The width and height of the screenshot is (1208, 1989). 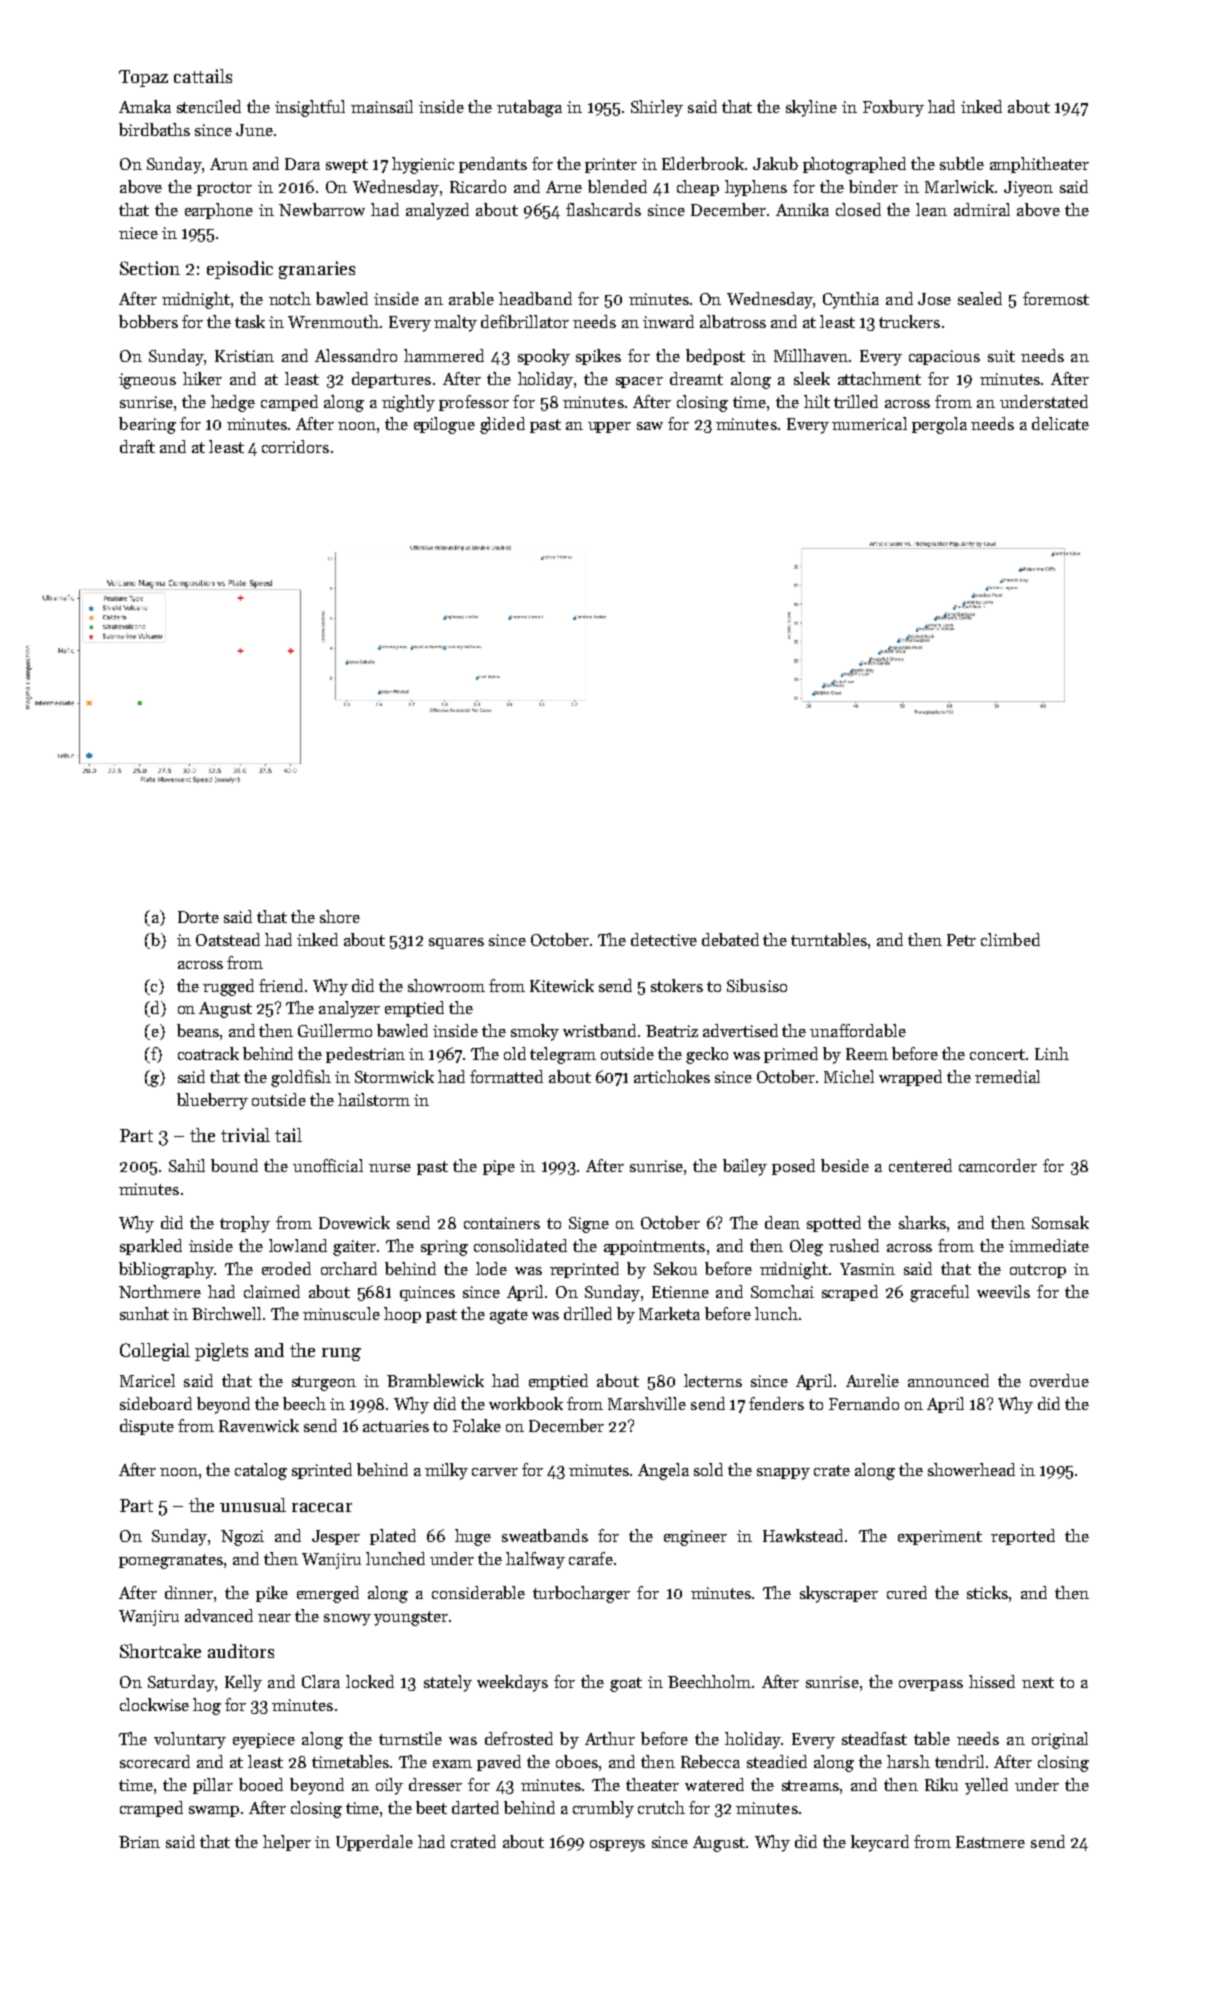 What do you see at coordinates (714, 1784) in the screenshot?
I see `watered` at bounding box center [714, 1784].
